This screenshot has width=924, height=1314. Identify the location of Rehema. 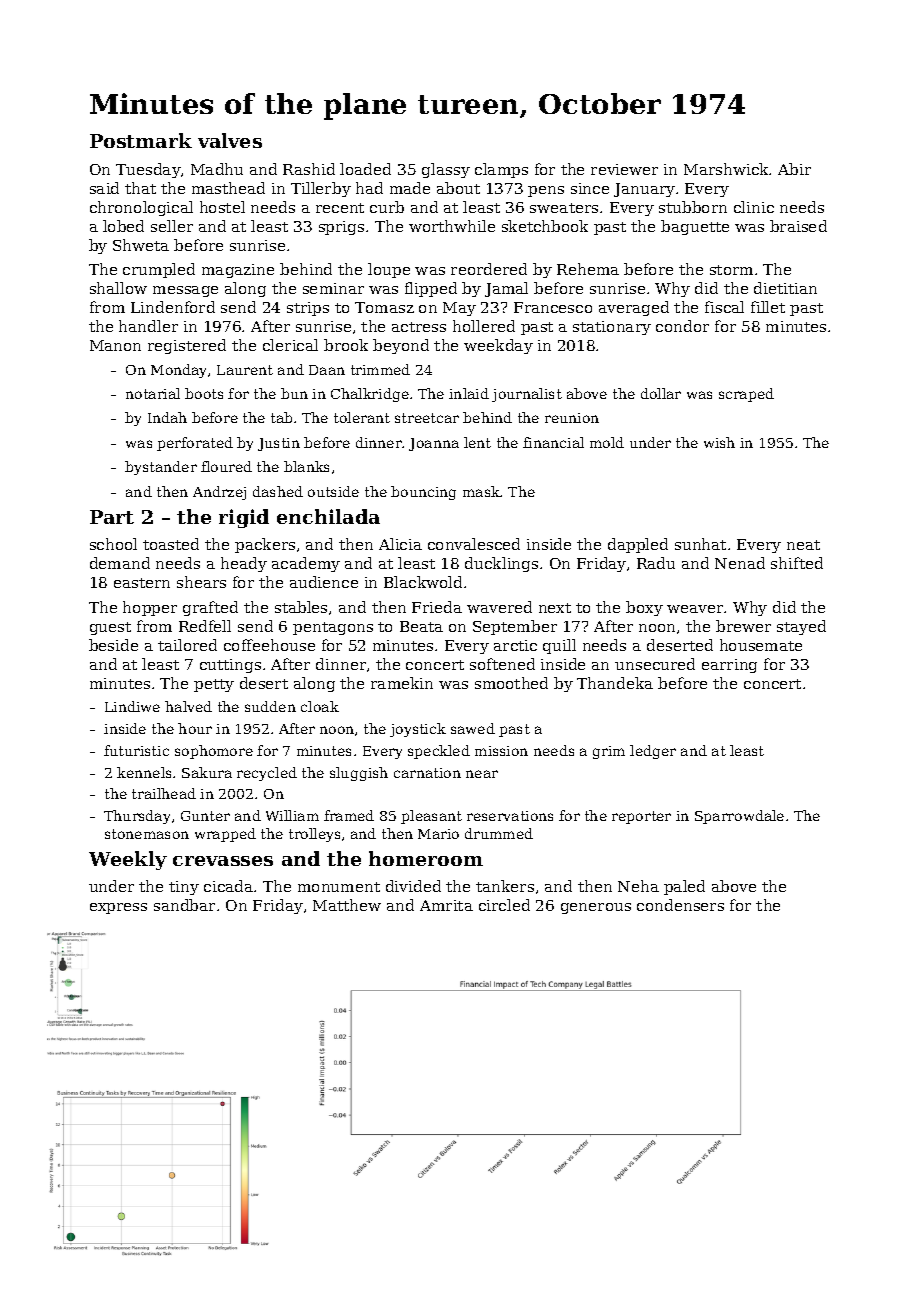
(588, 269).
